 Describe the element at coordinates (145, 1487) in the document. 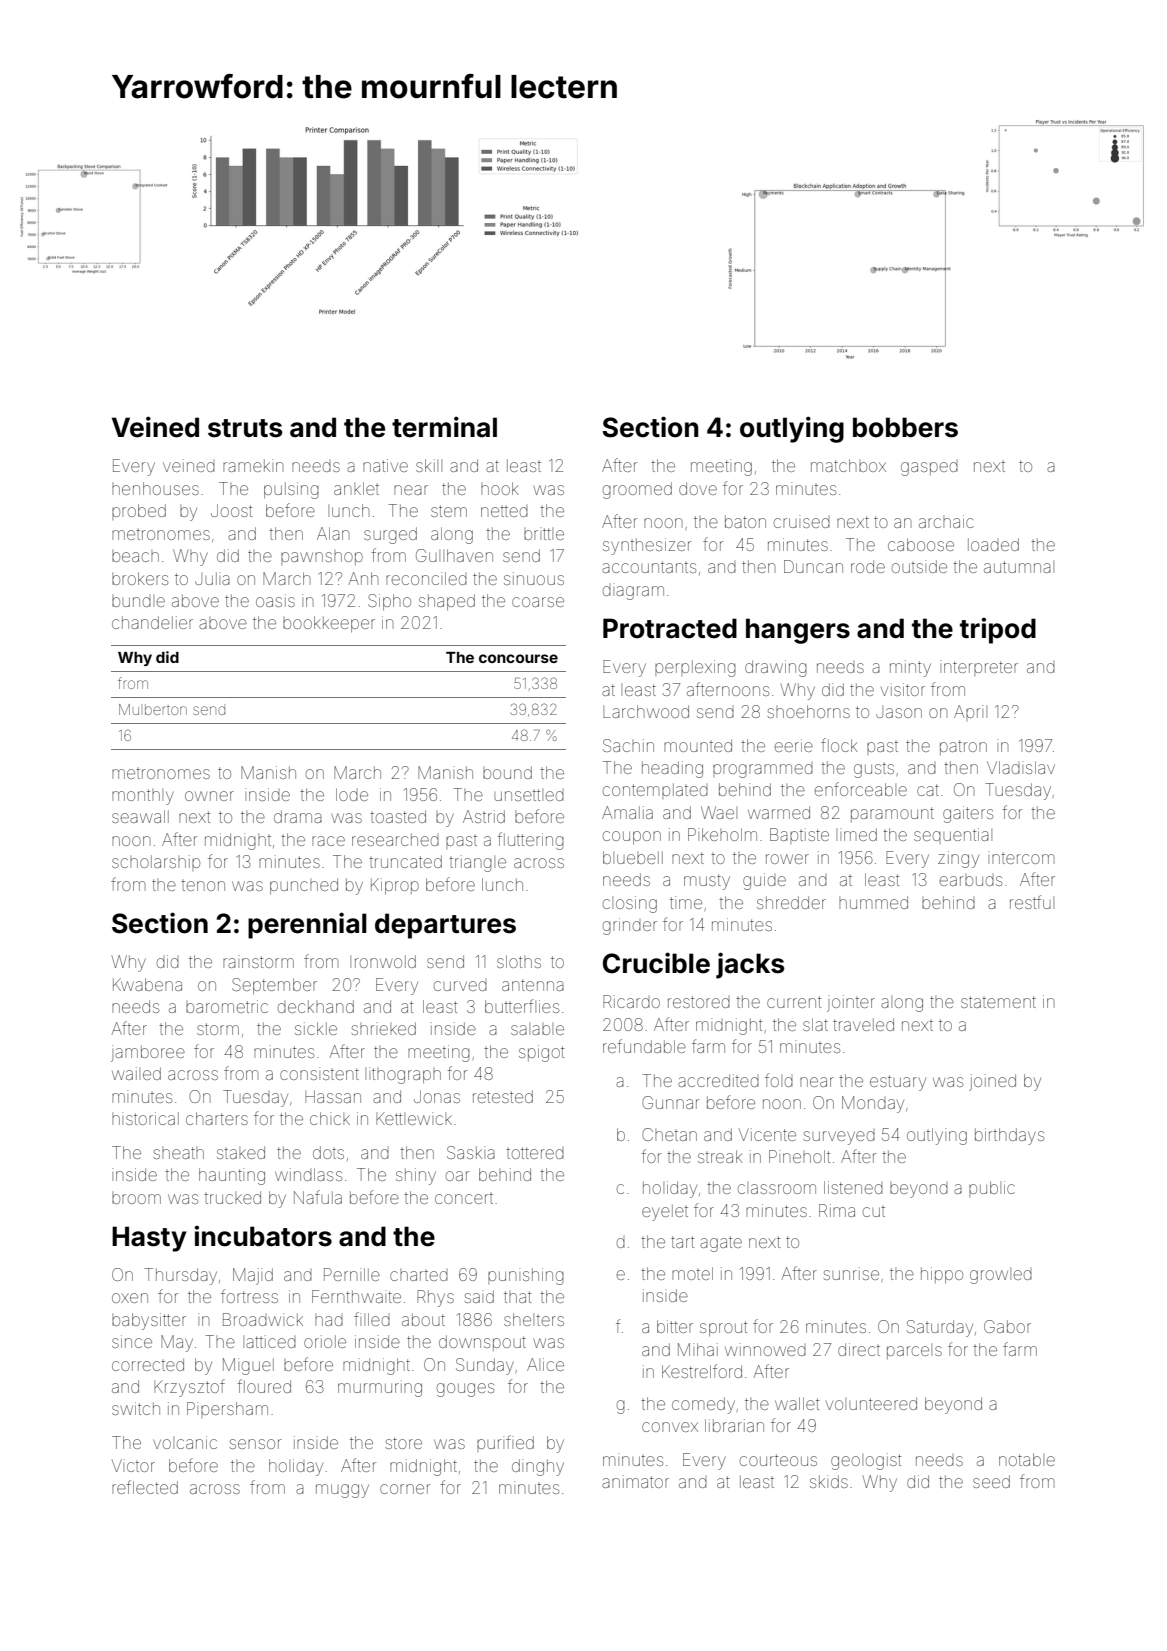

I see `reflected` at that location.
